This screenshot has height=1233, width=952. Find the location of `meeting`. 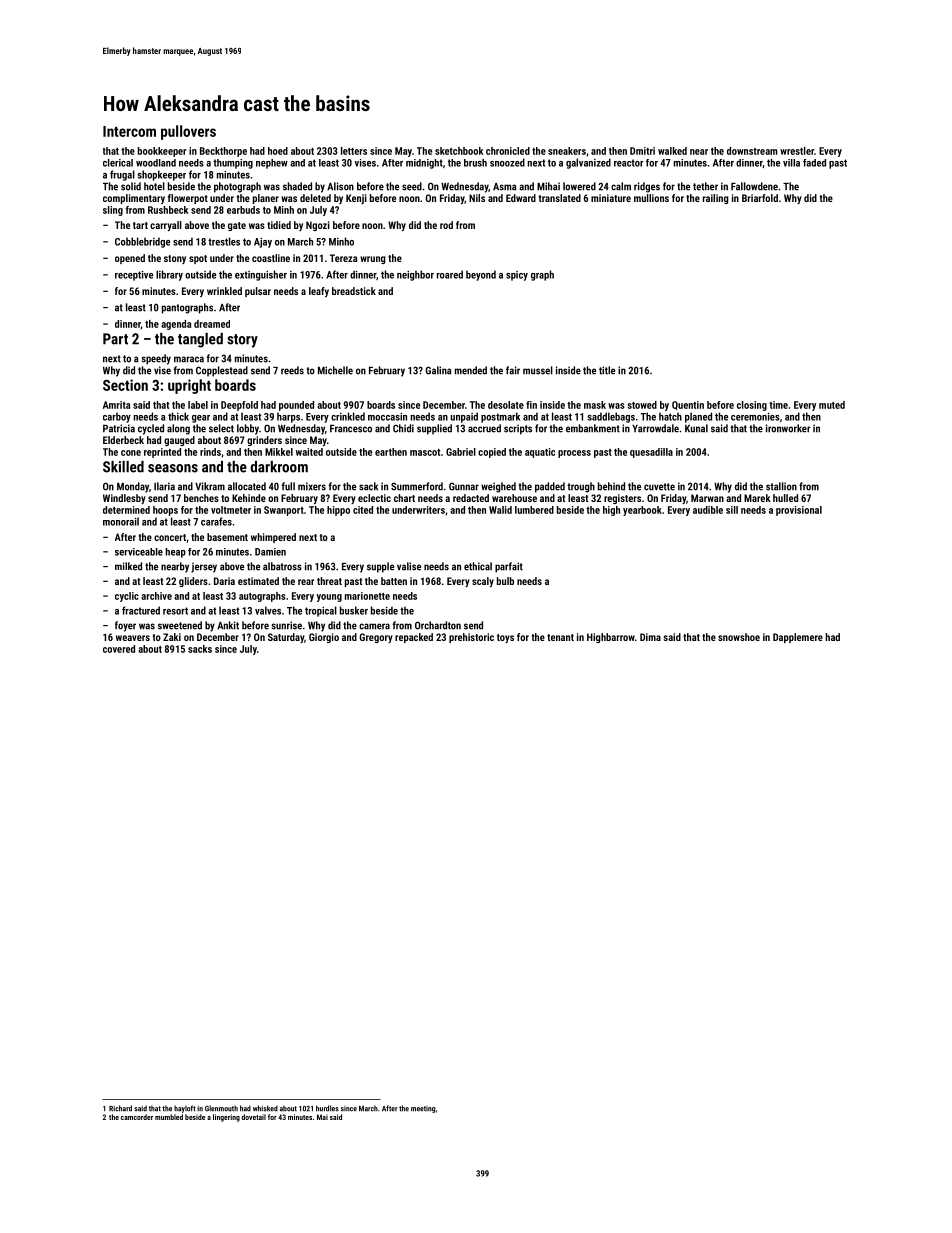

meeting is located at coordinates (423, 1109).
